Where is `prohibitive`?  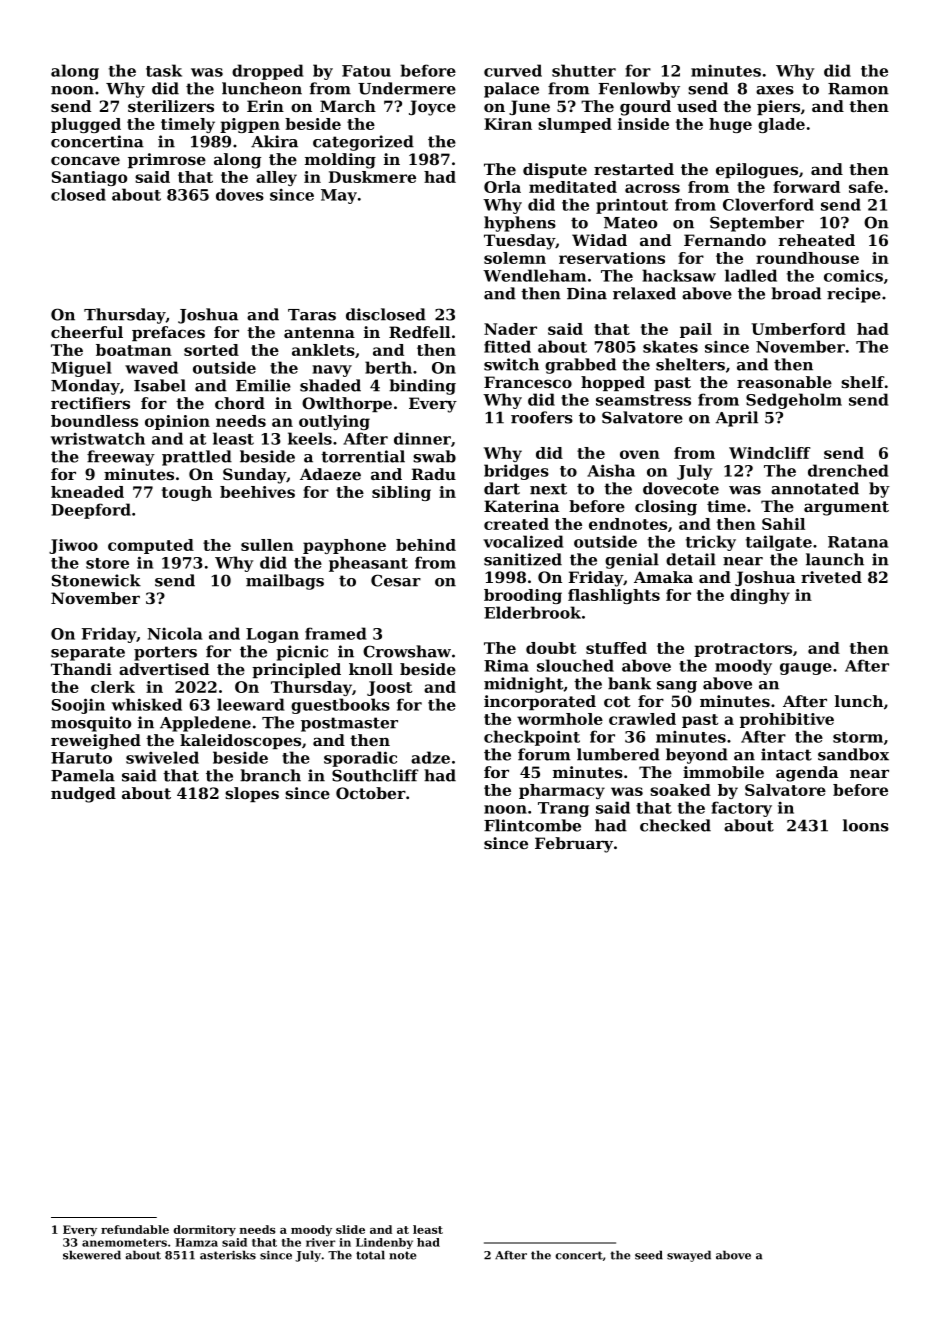 prohibitive is located at coordinates (787, 720).
